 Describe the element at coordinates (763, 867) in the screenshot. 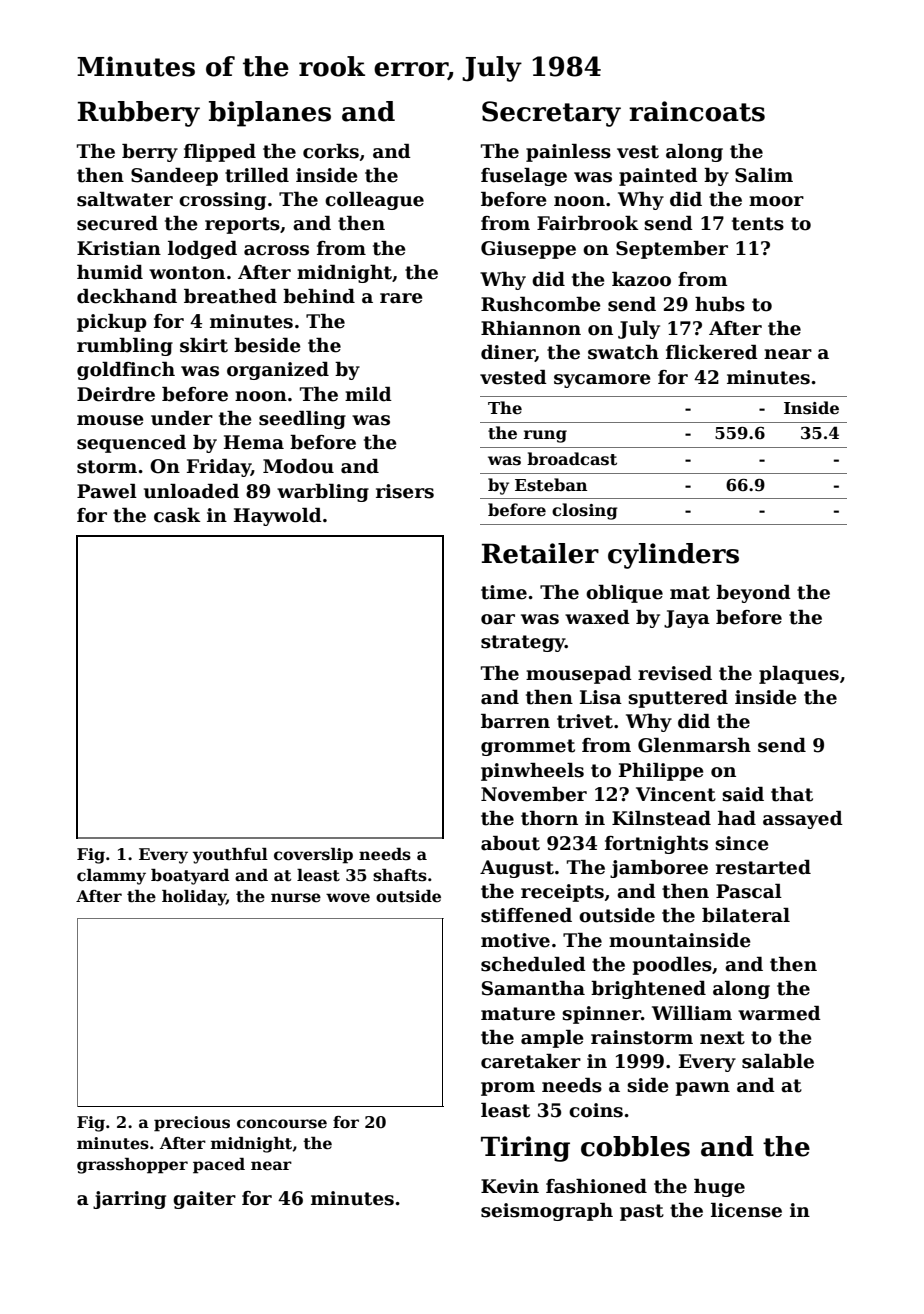

I see `restarted` at that location.
